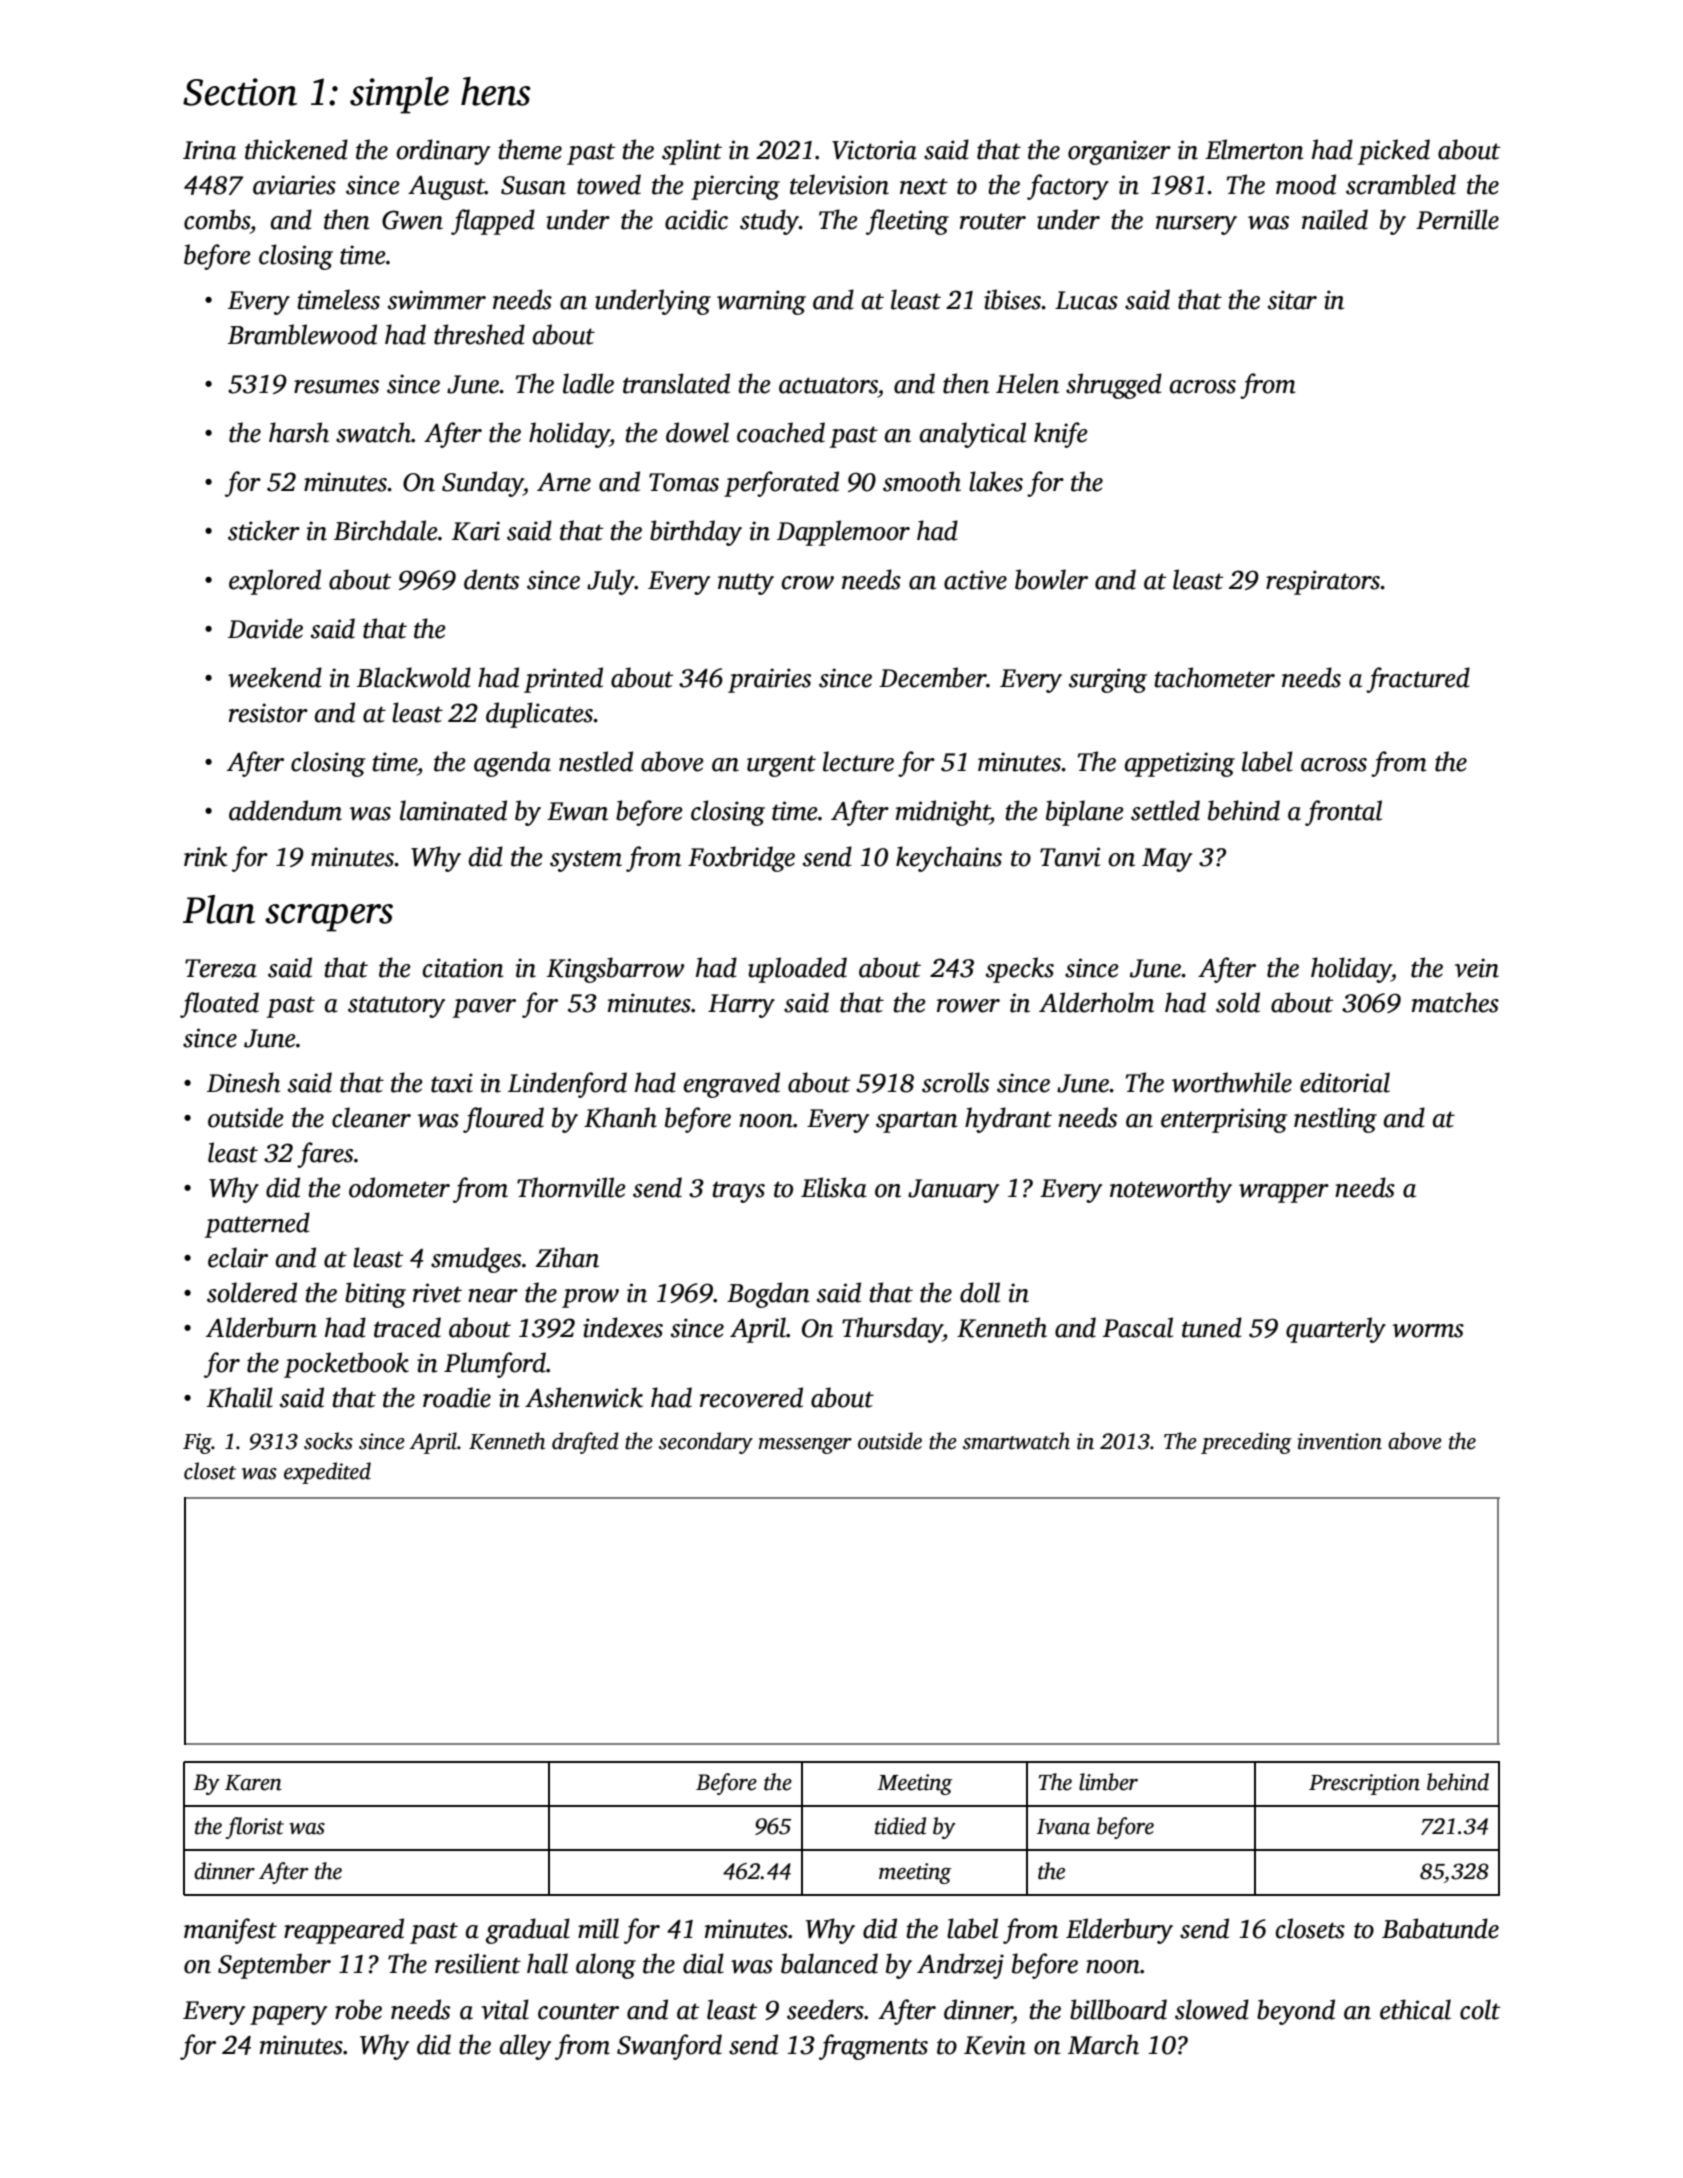  I want to click on nursery, so click(1196, 225).
